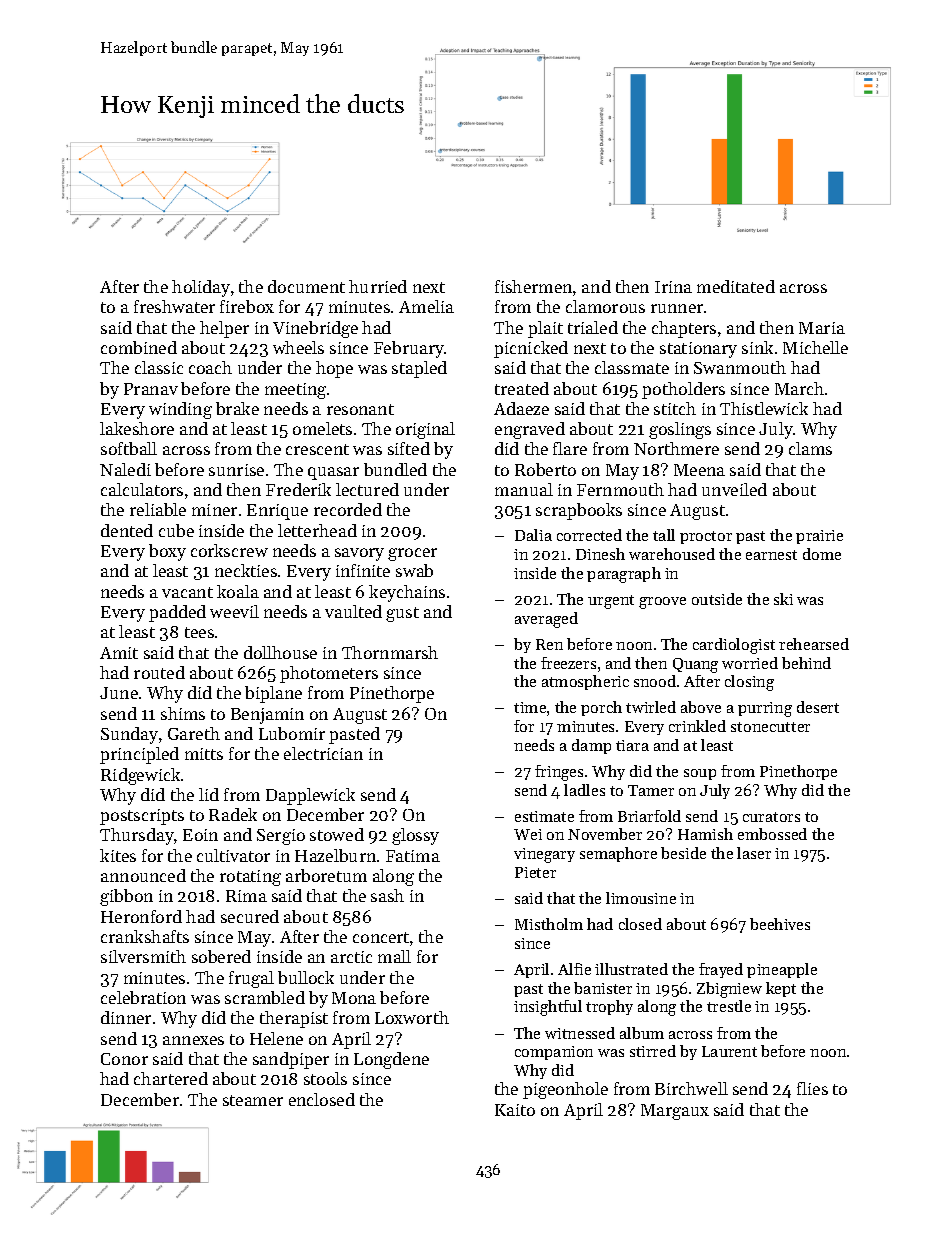 The height and width of the screenshot is (1233, 952). Describe the element at coordinates (378, 286) in the screenshot. I see `hurried` at that location.
